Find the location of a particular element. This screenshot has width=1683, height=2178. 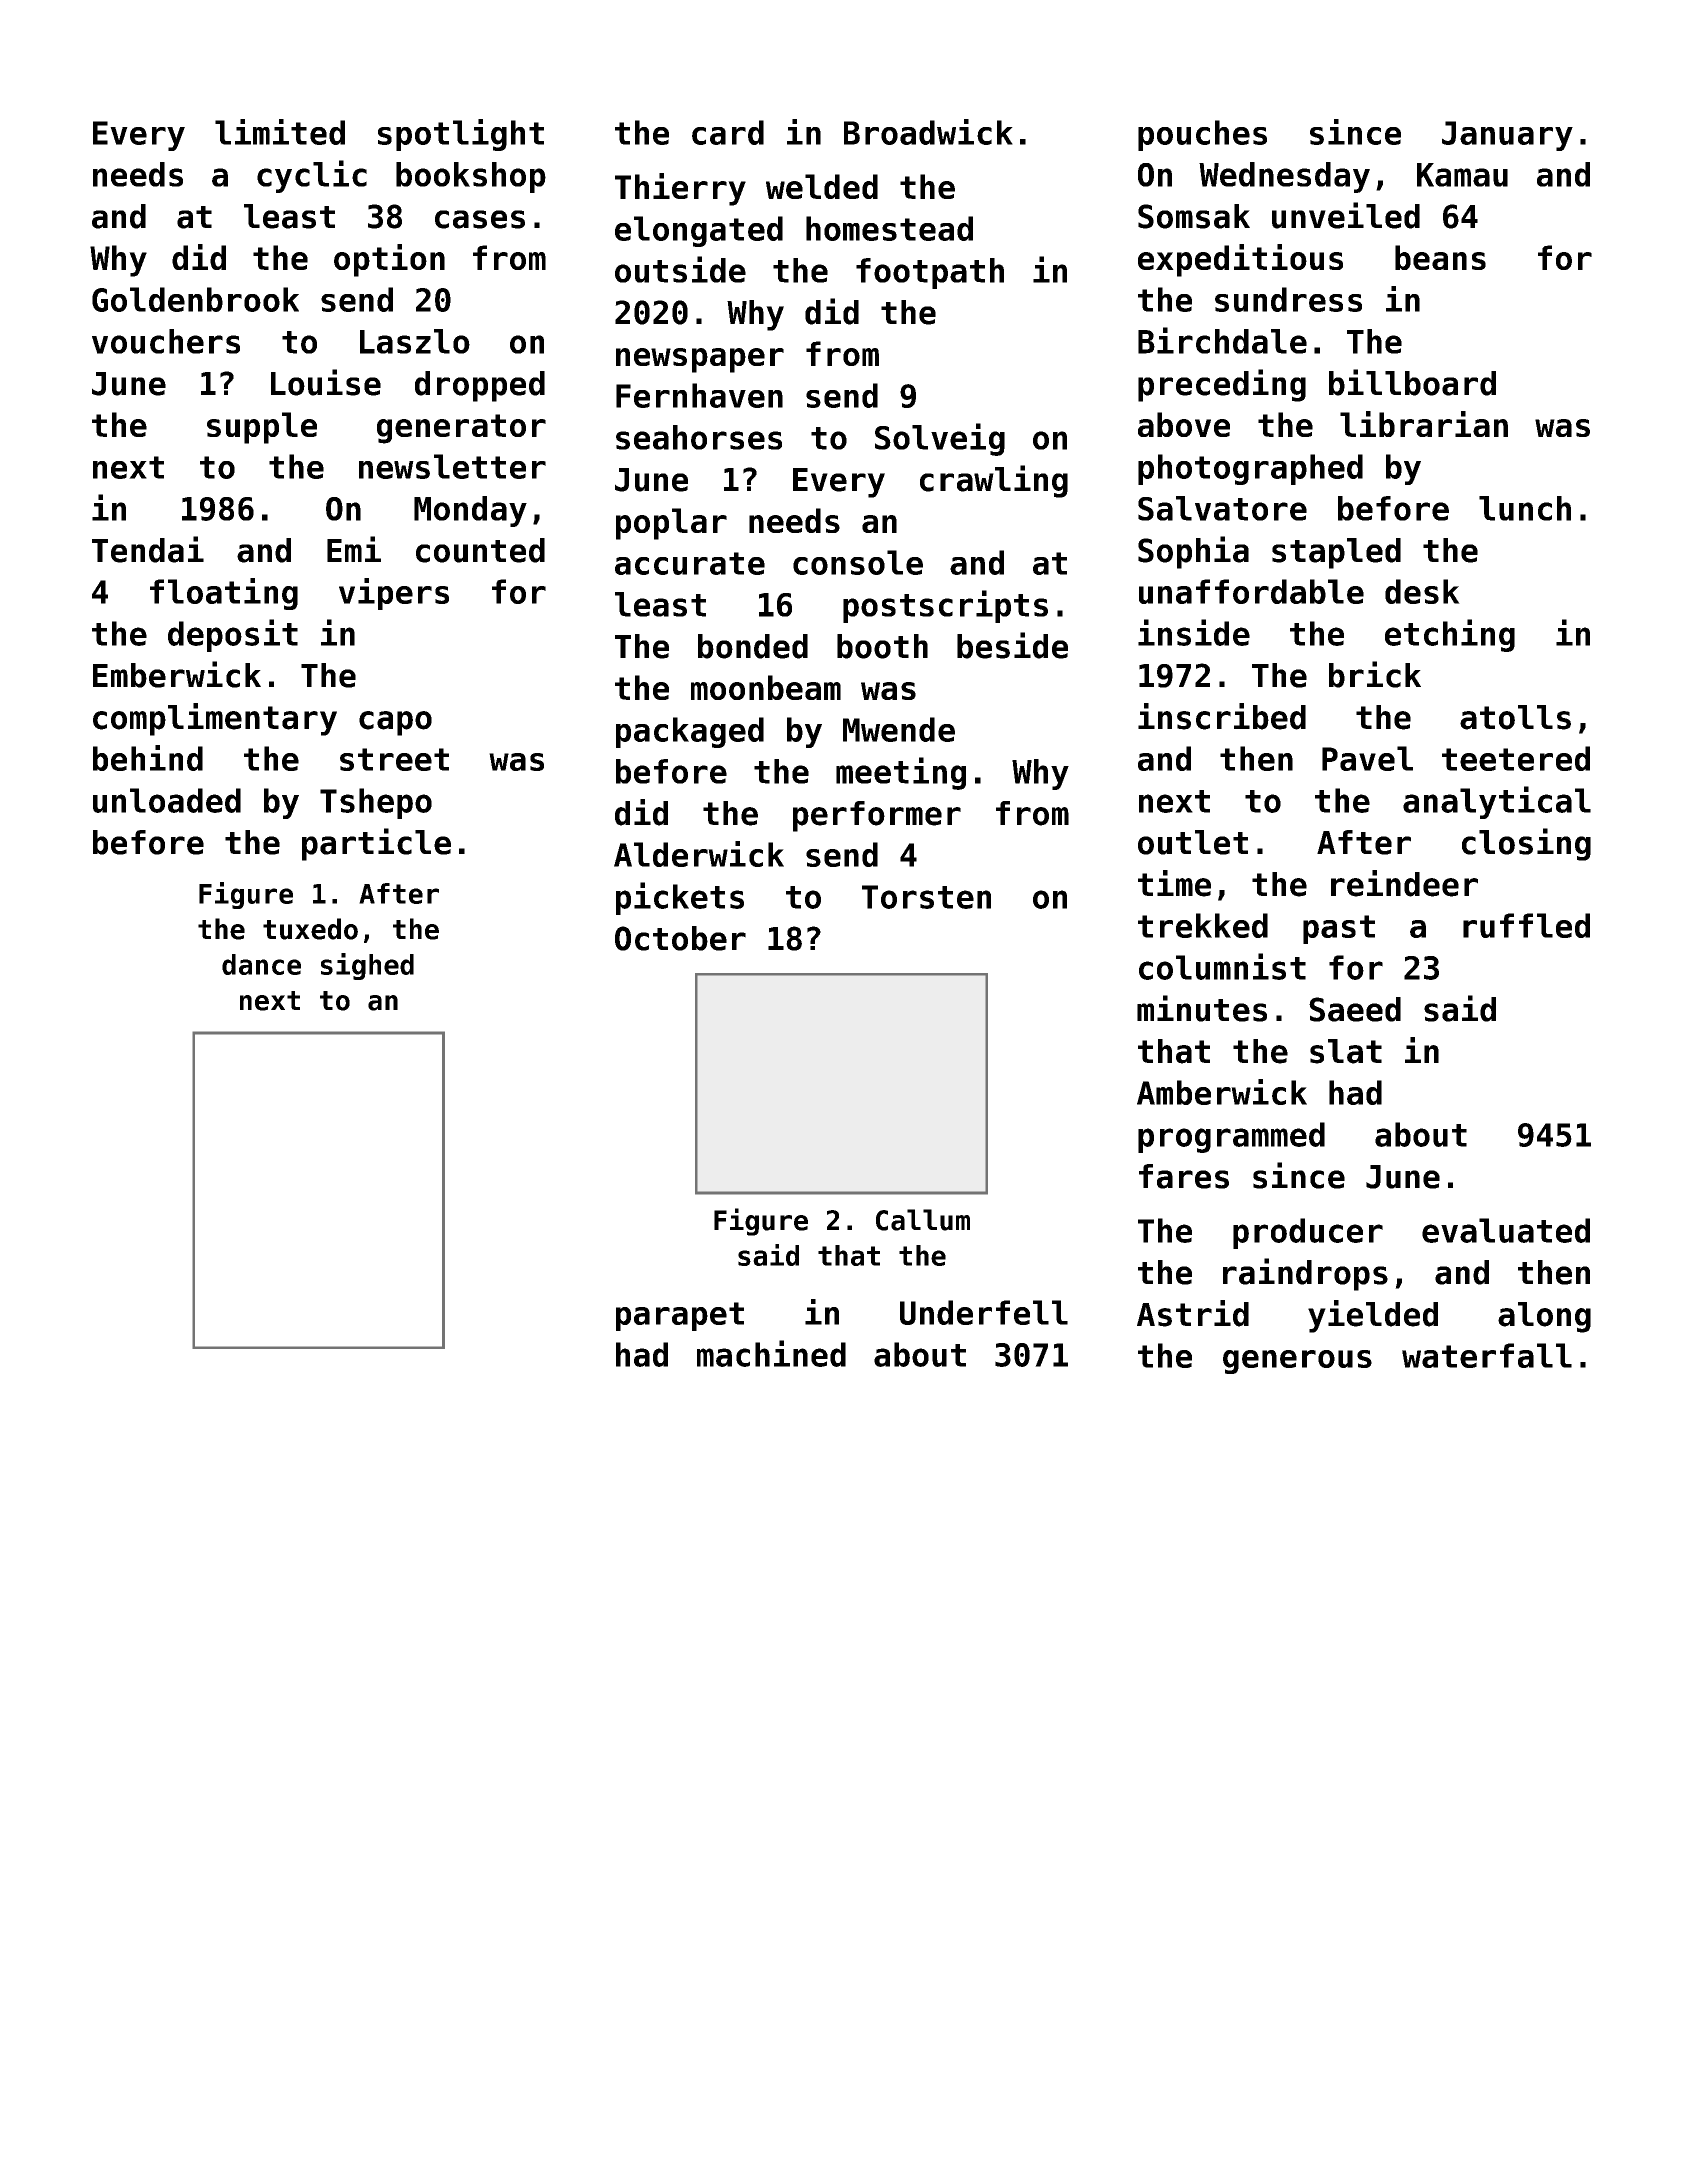

Callum is located at coordinates (923, 1220).
